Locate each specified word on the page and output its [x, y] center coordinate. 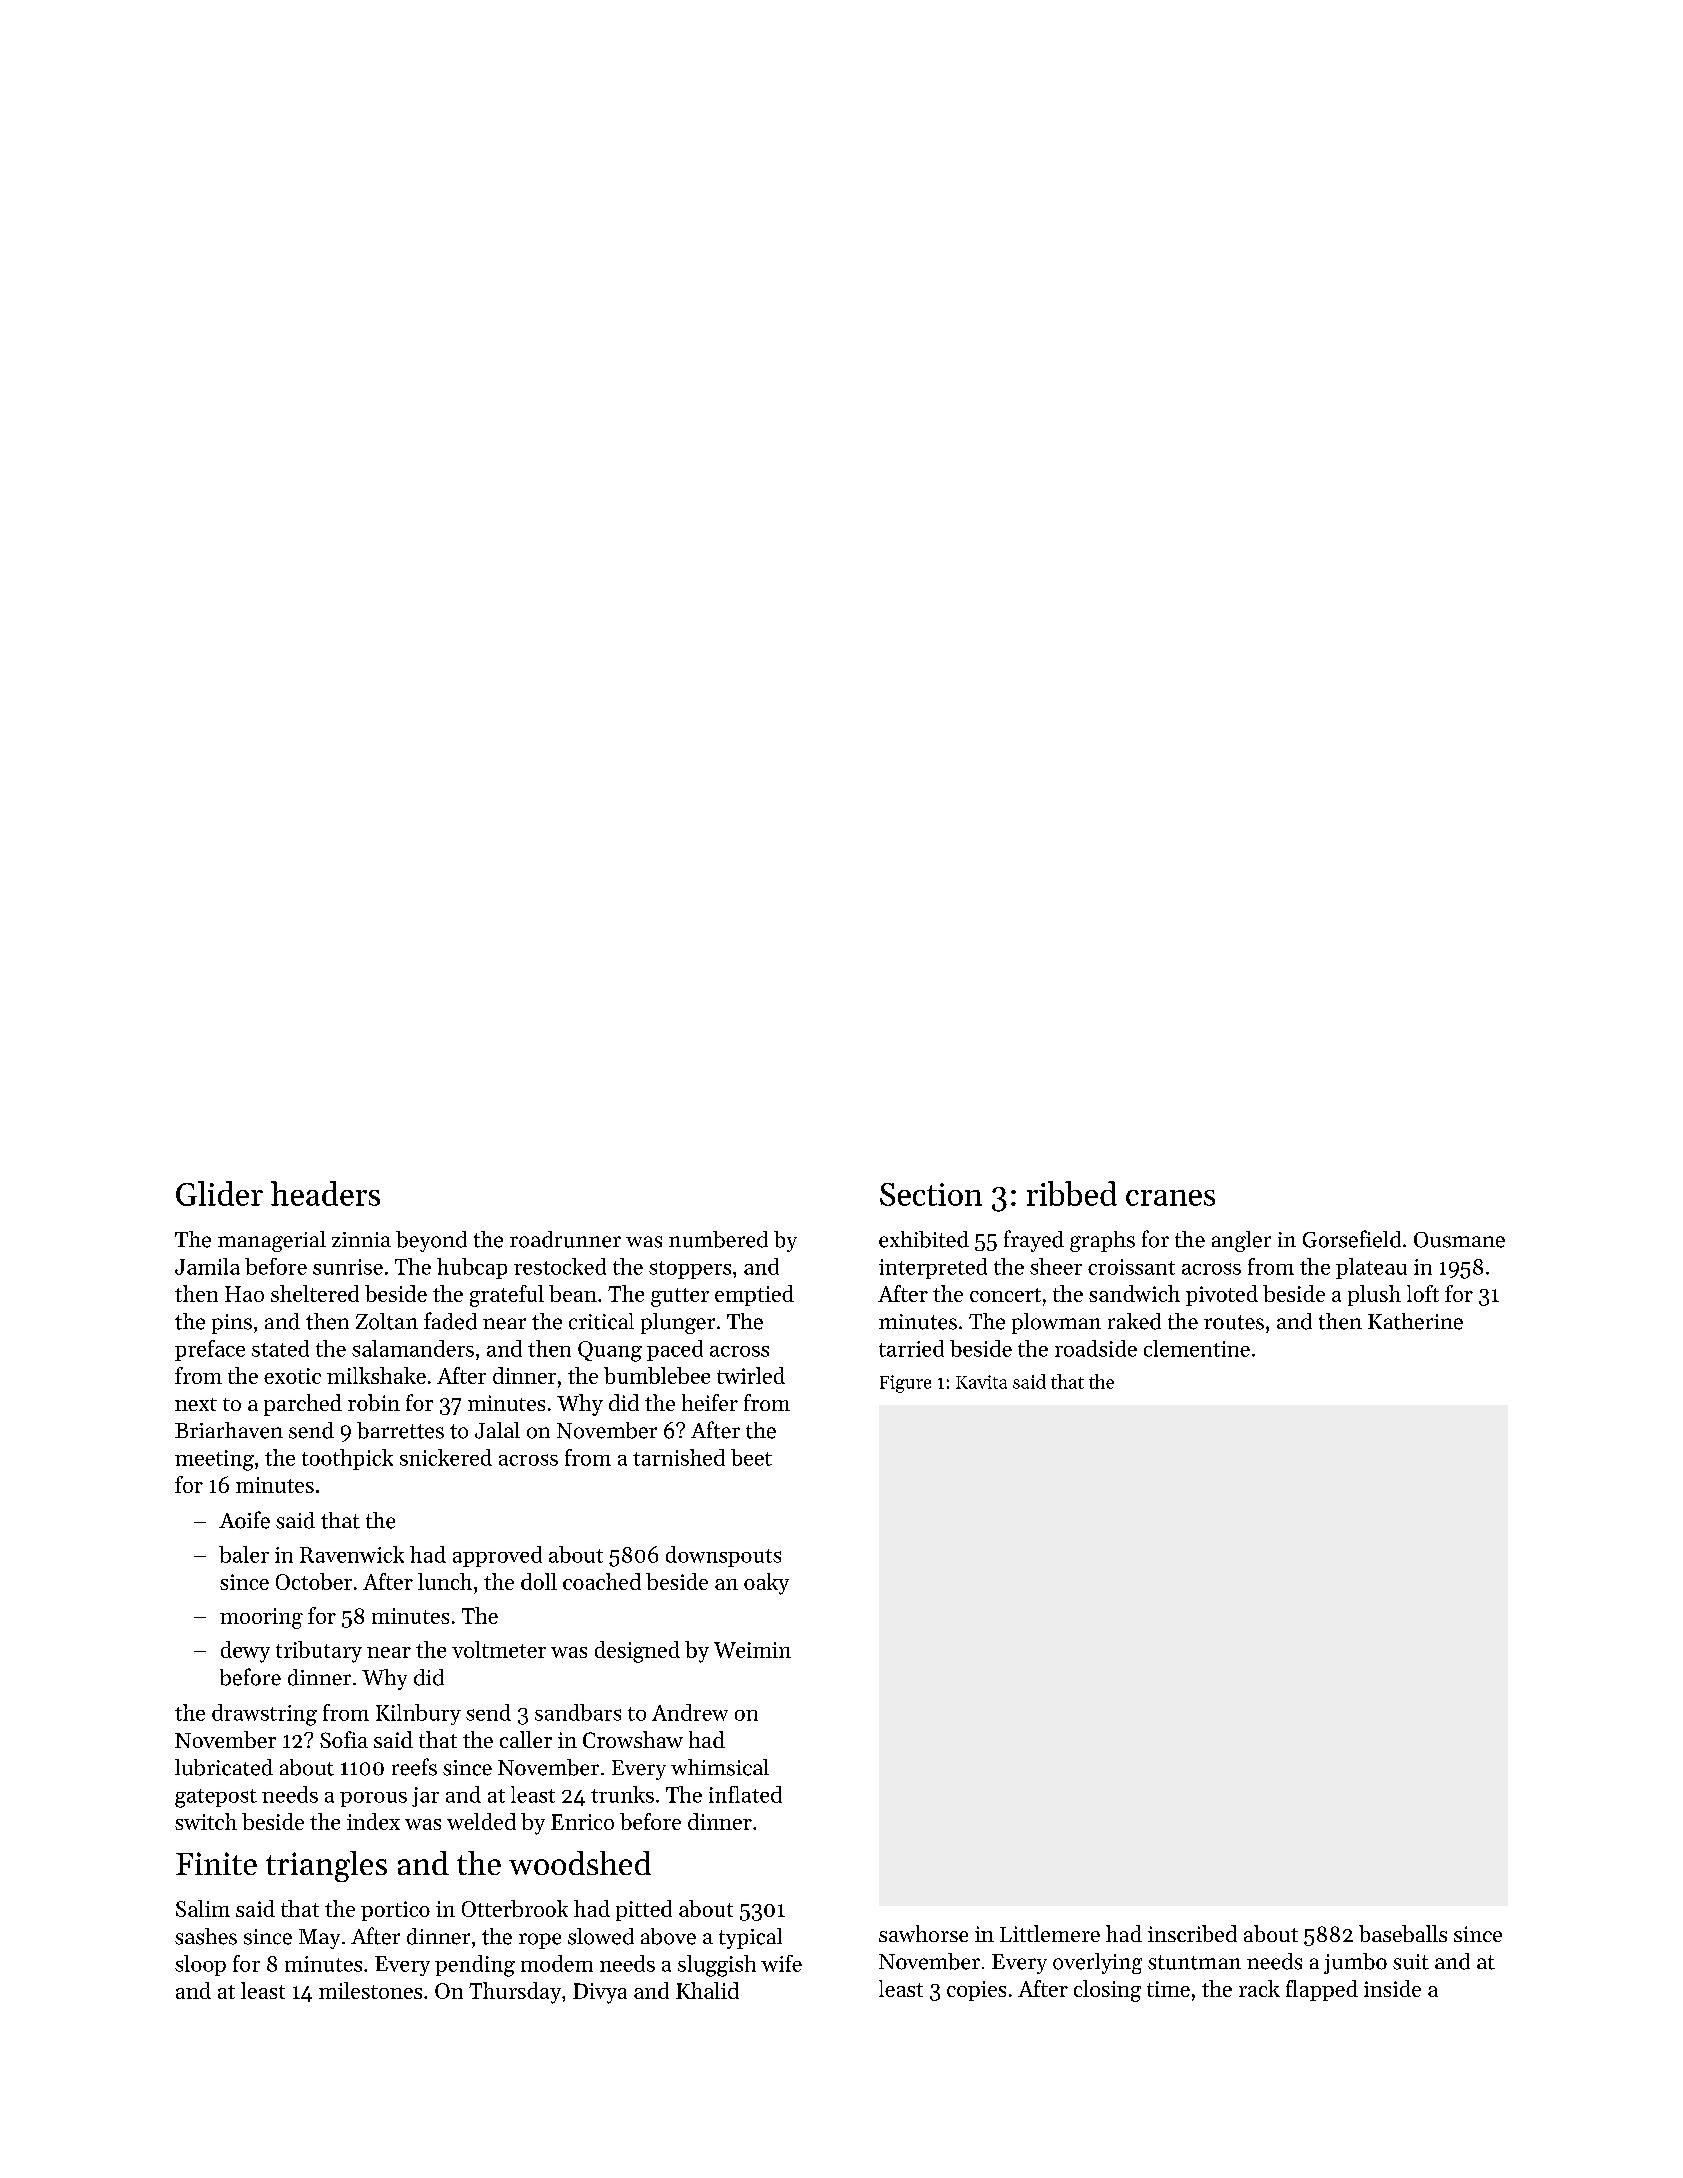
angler [1241, 1241]
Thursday [515, 1993]
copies [976, 1991]
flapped [1322, 1990]
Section [931, 1194]
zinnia [361, 1239]
